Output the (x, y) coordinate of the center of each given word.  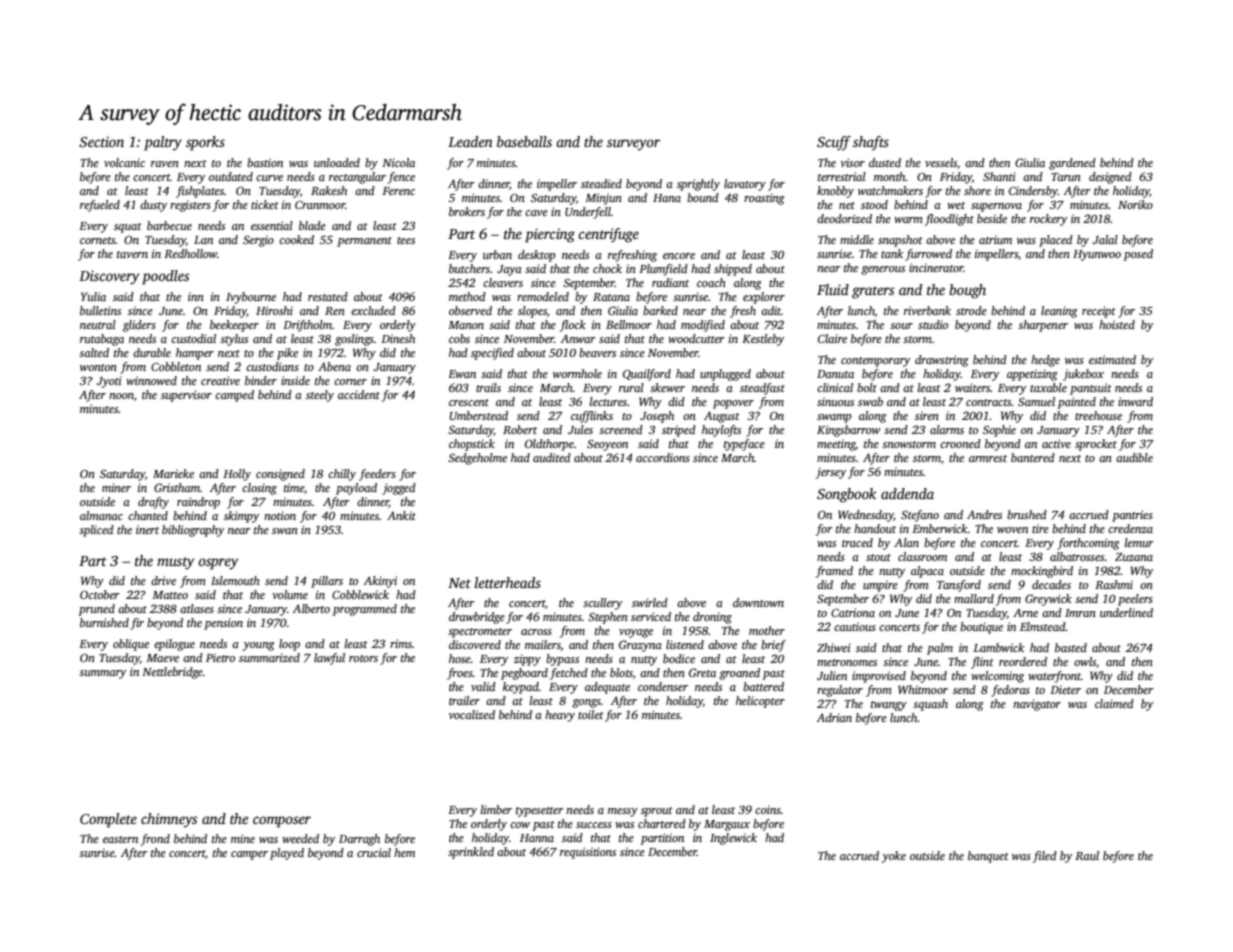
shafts (871, 143)
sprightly (698, 185)
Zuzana (1134, 557)
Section (101, 141)
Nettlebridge (172, 673)
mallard (974, 598)
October (100, 594)
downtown (758, 602)
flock (573, 326)
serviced (651, 616)
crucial (374, 852)
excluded (373, 310)
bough (967, 291)
